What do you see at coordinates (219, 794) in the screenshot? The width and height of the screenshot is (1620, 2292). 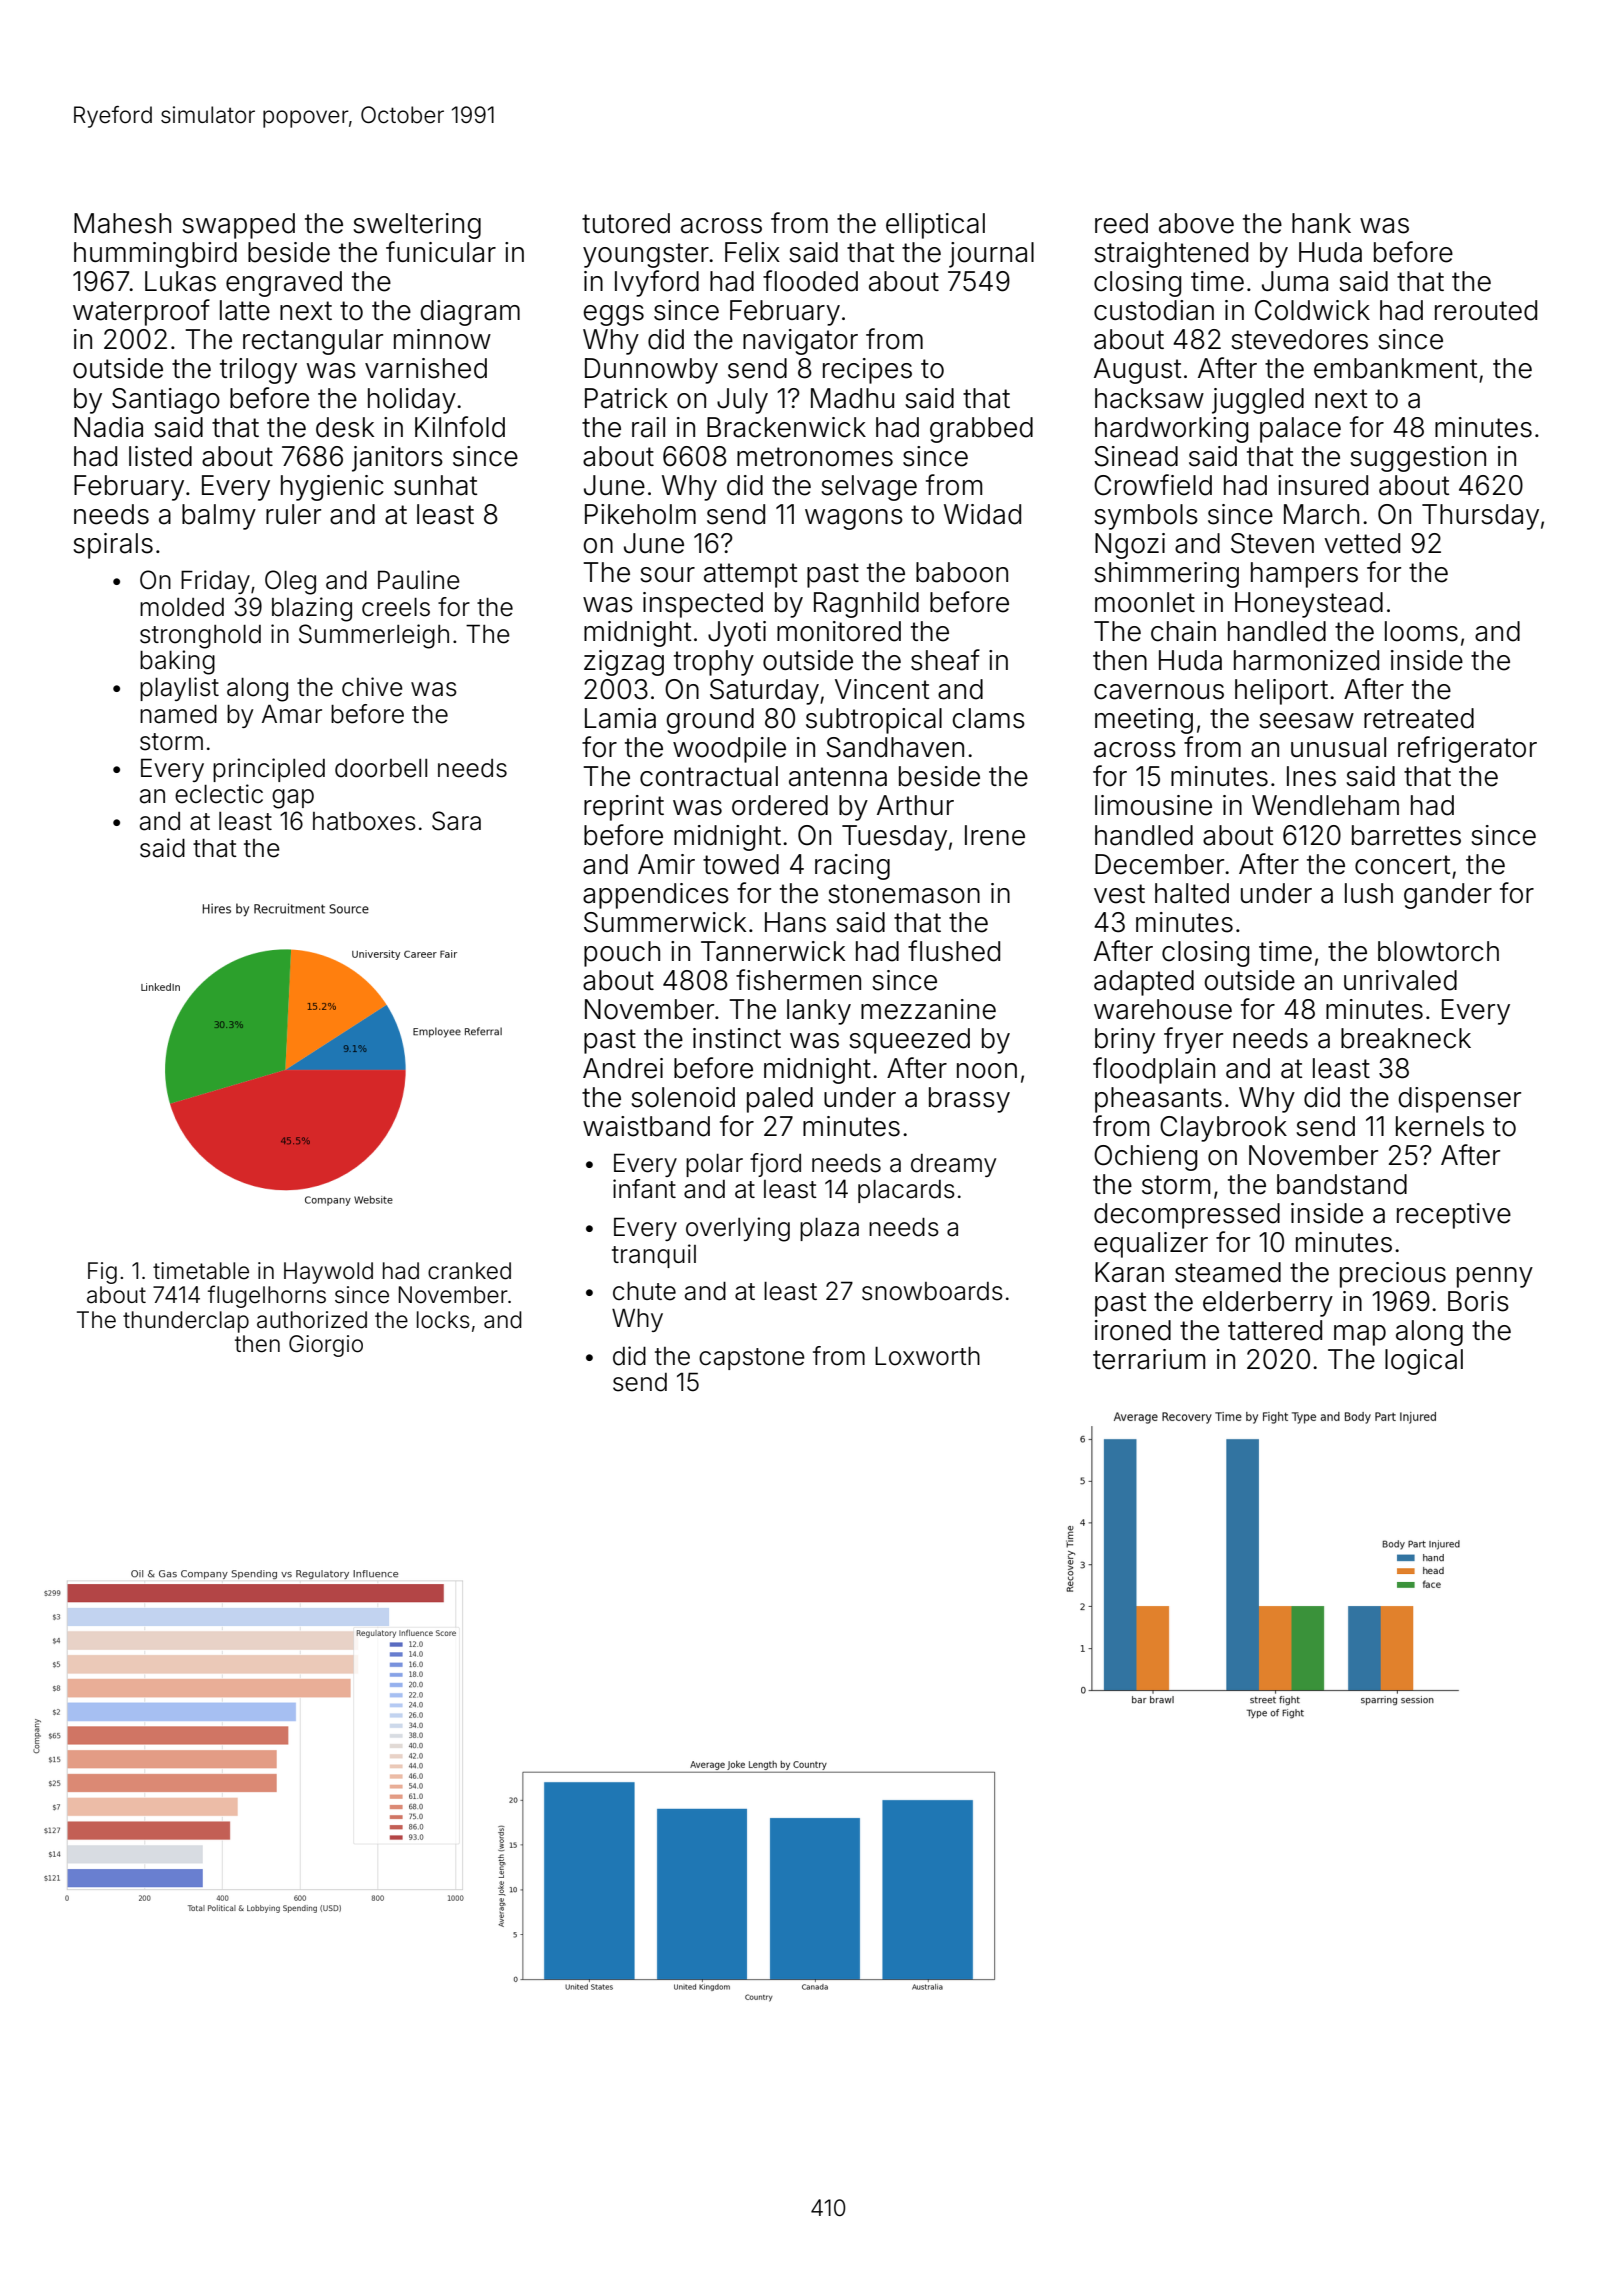 I see `eclectic` at bounding box center [219, 794].
